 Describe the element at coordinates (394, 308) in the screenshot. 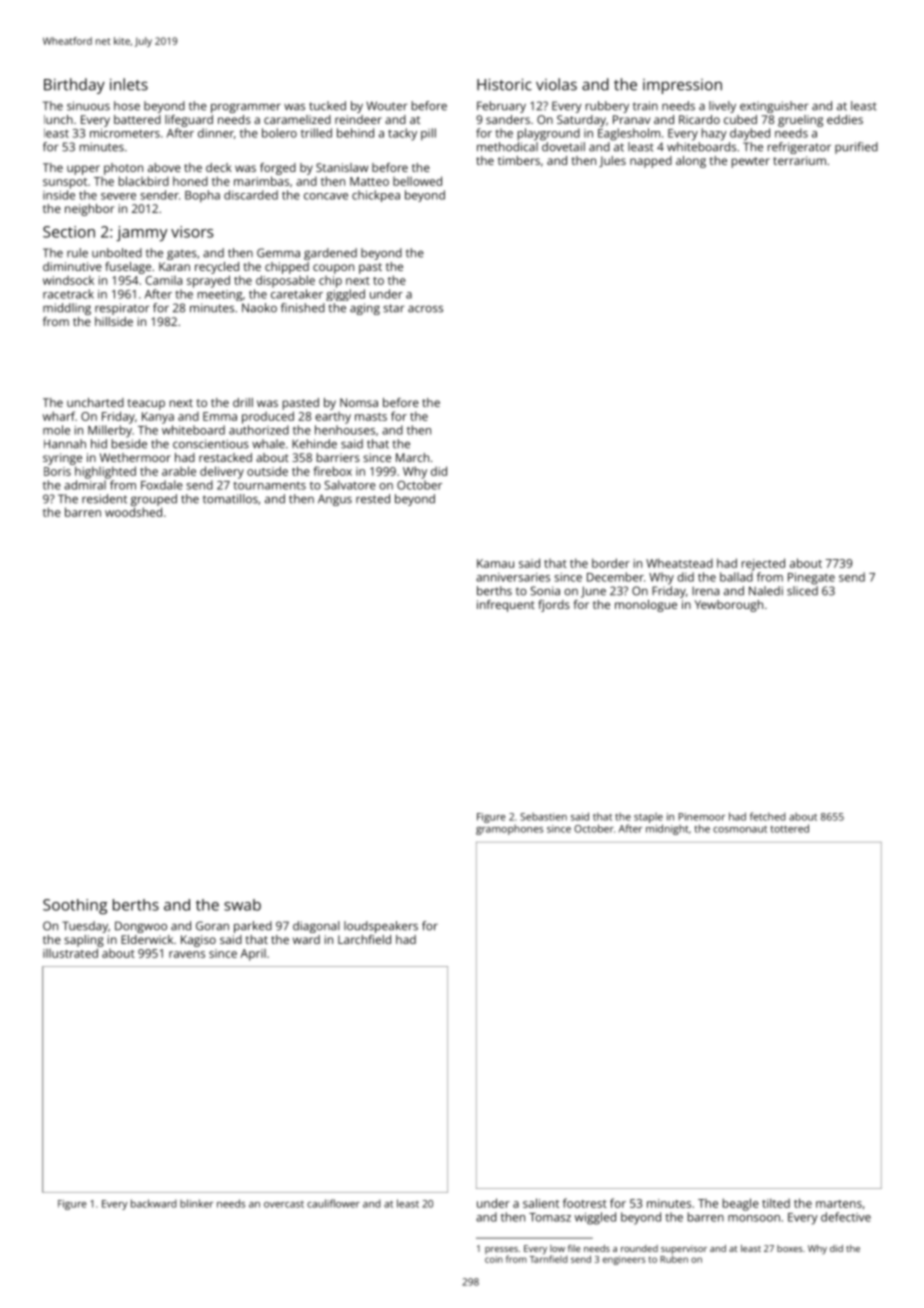

I see `star` at that location.
